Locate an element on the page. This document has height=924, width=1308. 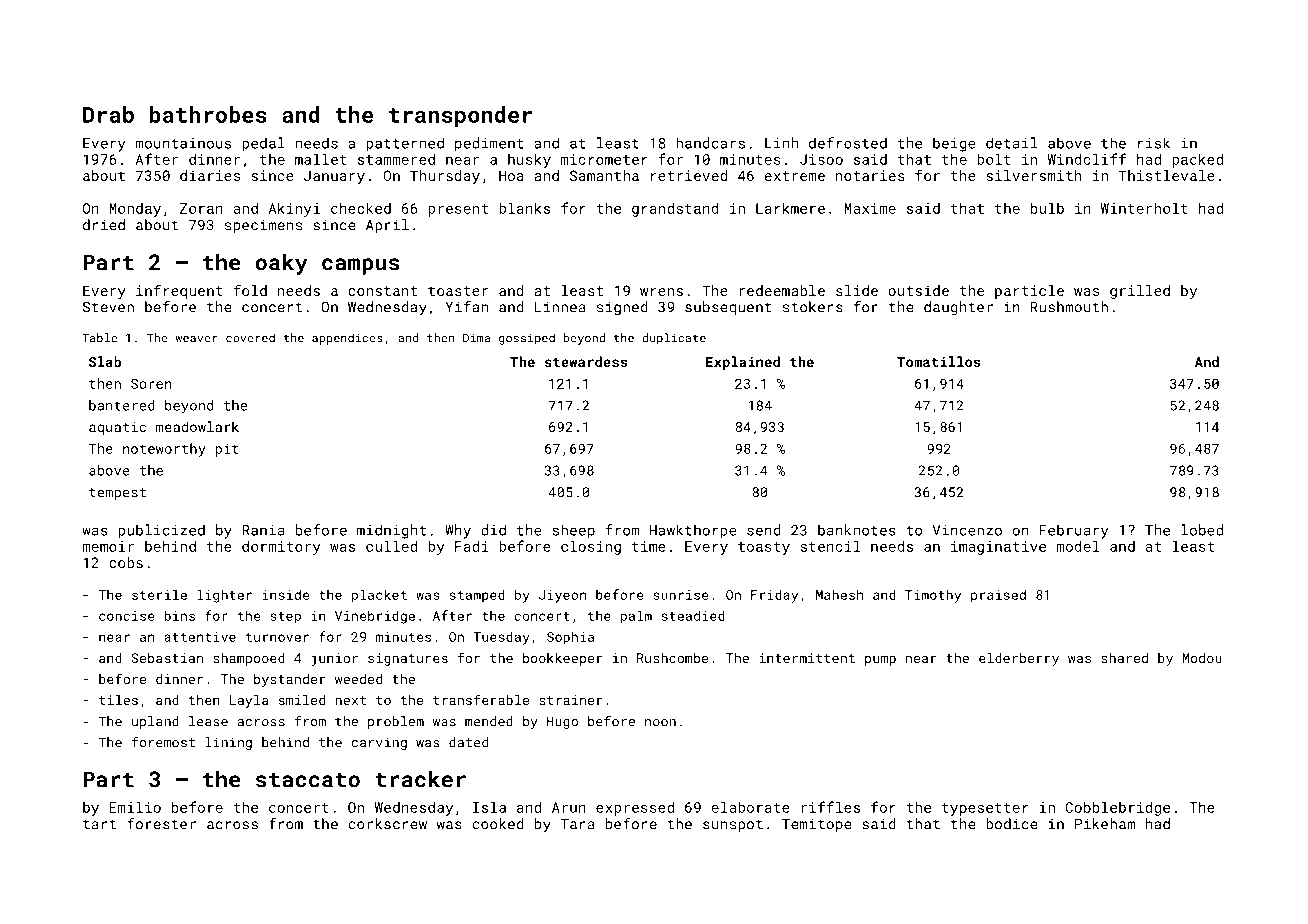
handcars is located at coordinates (710, 143).
